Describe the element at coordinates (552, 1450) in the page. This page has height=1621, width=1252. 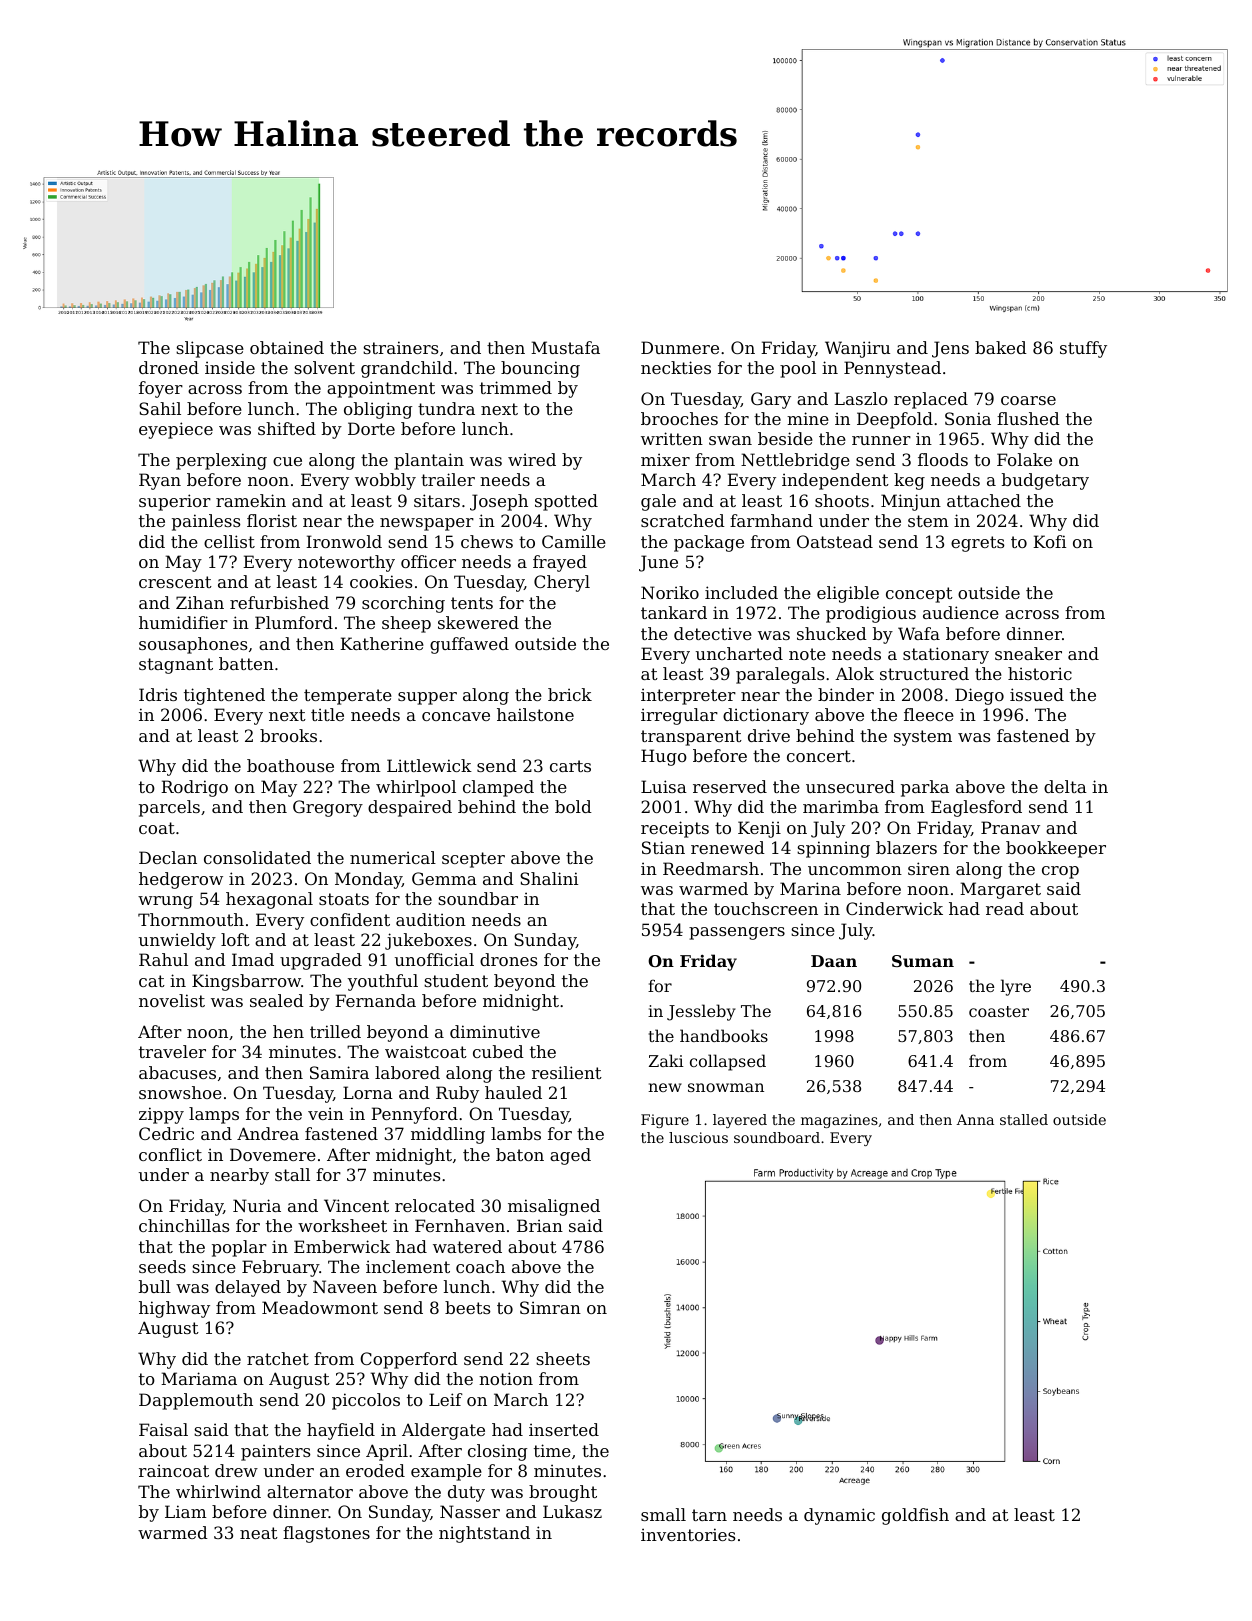
I see `time` at that location.
